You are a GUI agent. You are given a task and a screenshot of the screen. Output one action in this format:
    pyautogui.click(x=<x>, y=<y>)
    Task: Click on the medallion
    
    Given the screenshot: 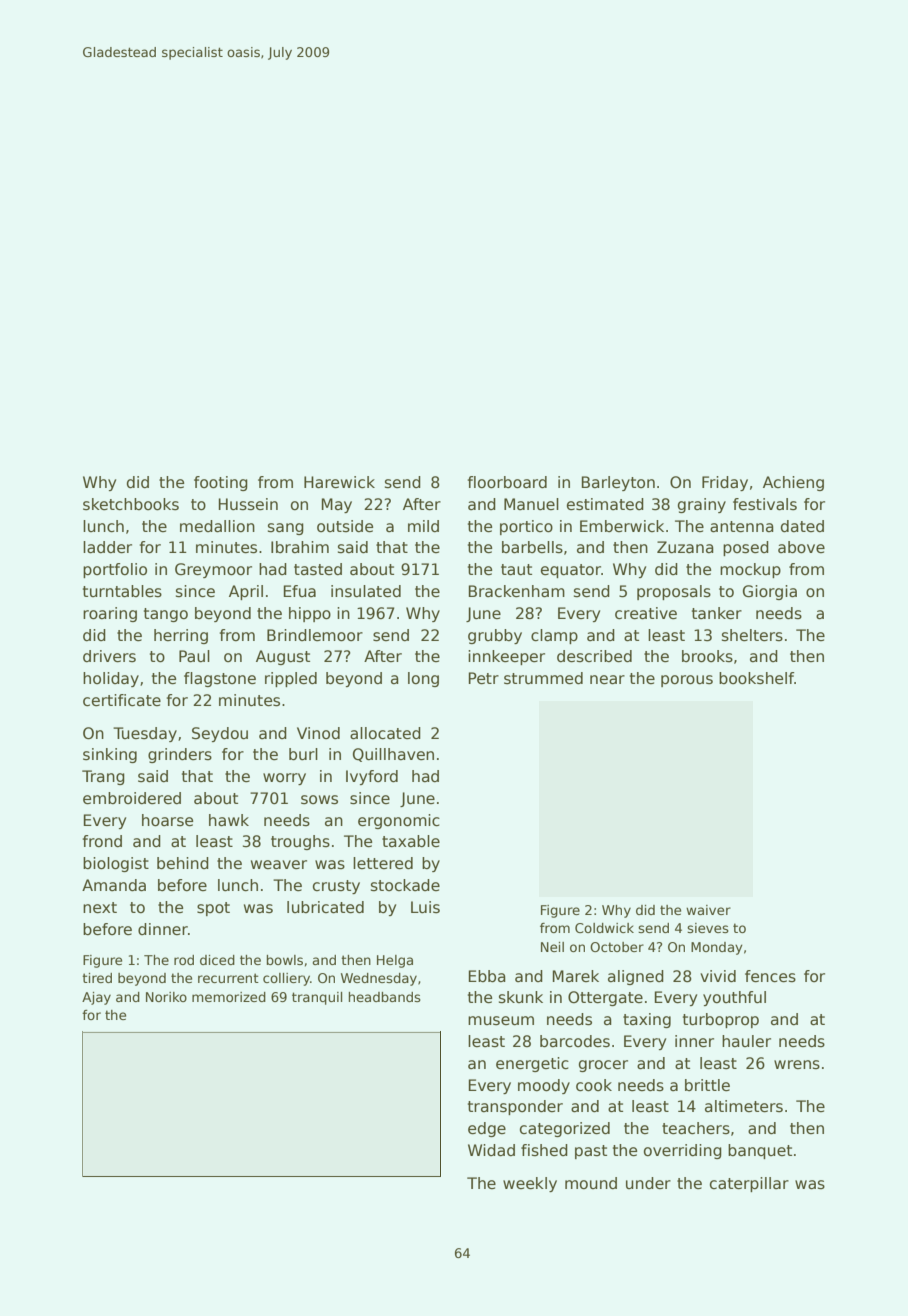 What is the action you would take?
    pyautogui.click(x=217, y=526)
